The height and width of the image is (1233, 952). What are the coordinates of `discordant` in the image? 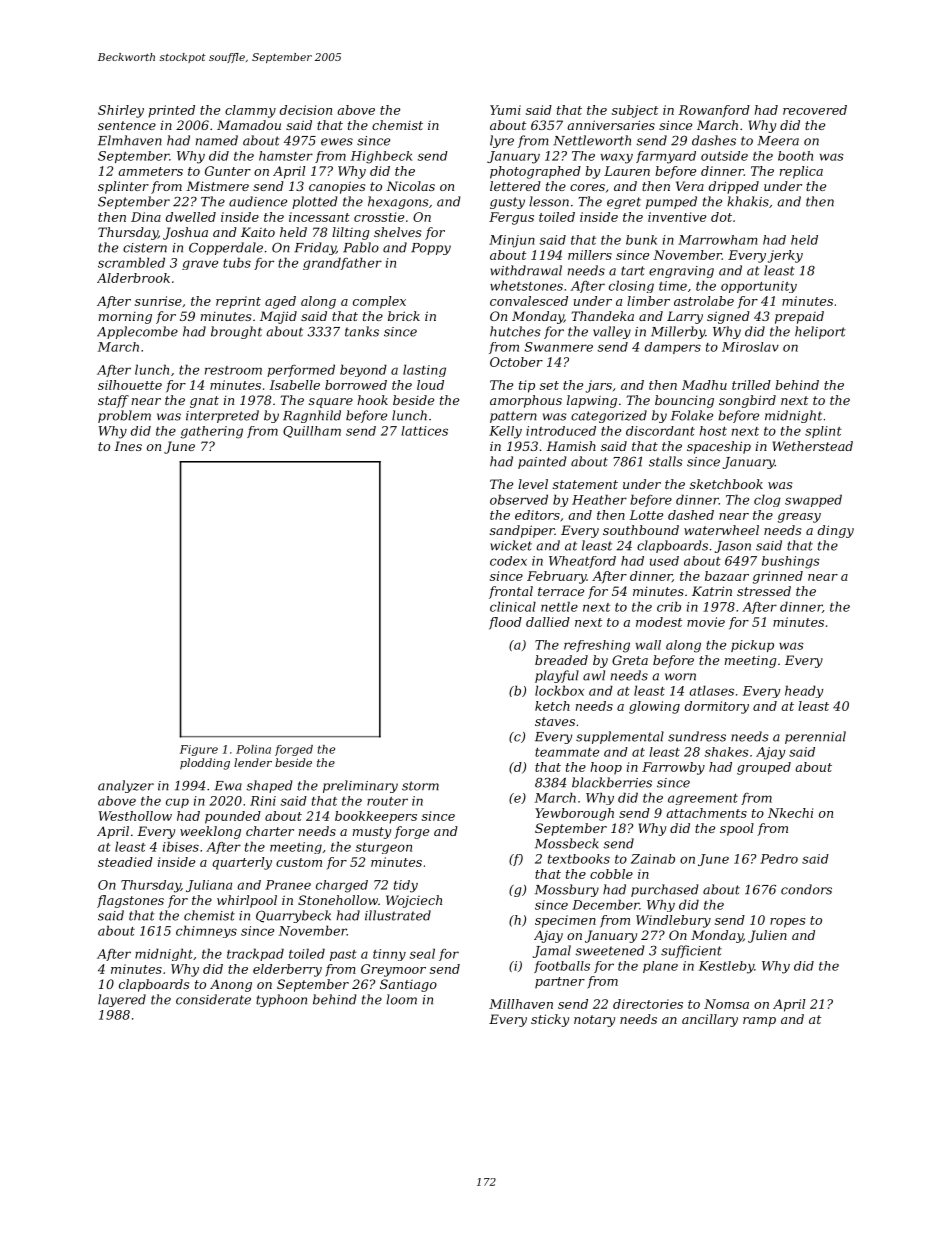 It's located at (660, 431).
